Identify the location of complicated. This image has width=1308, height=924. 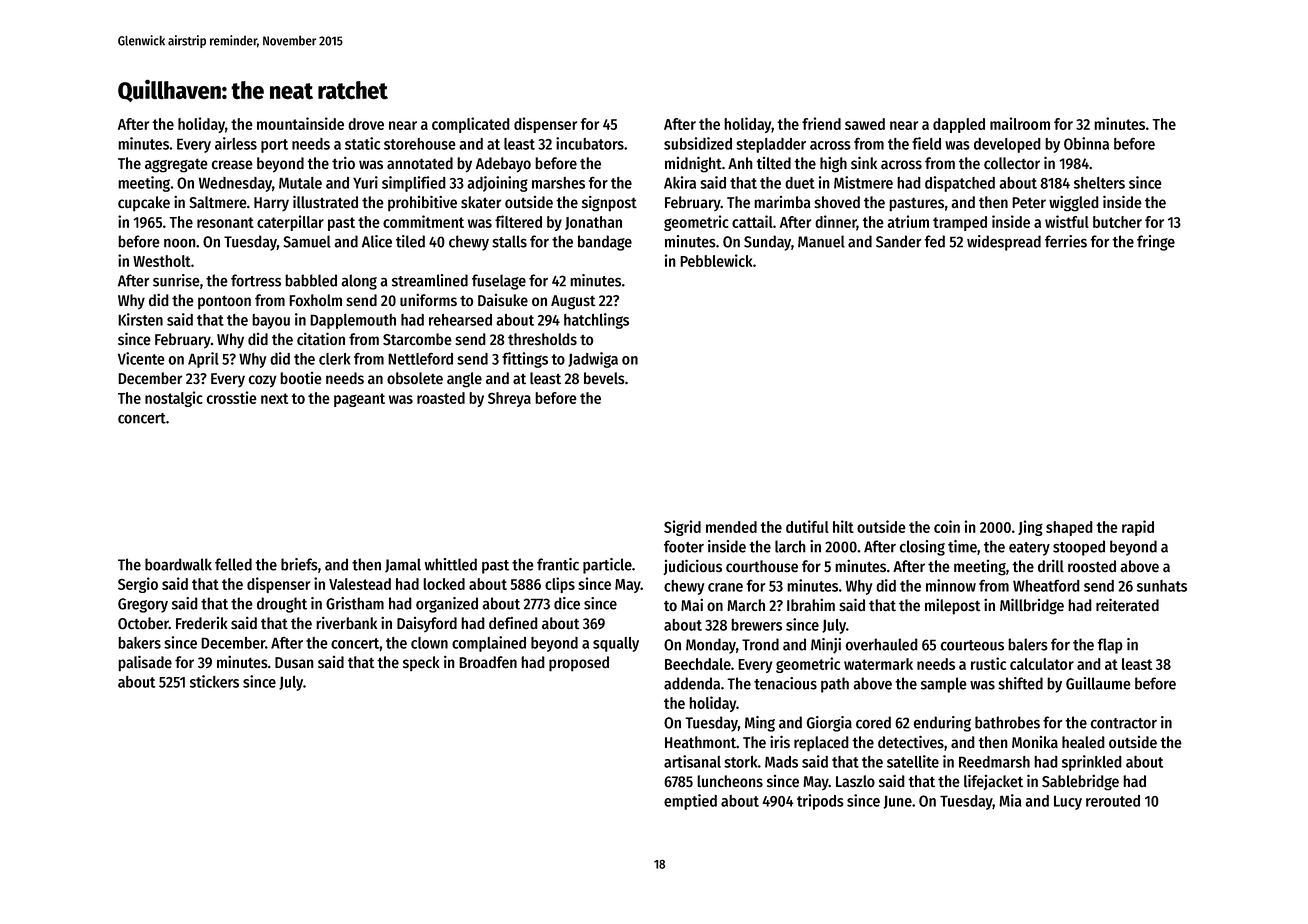
(471, 125).
